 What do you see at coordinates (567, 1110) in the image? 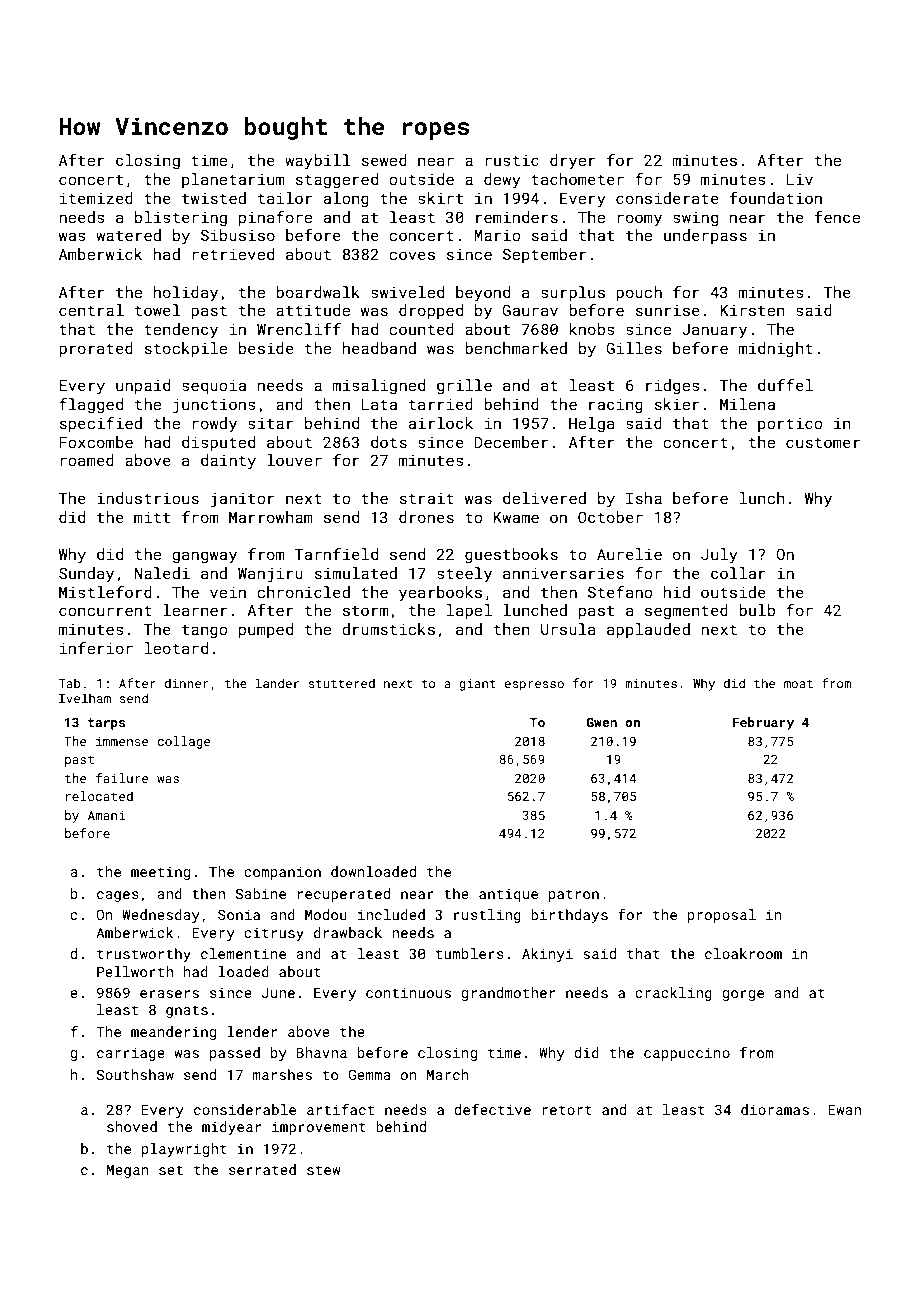
I see `retort` at bounding box center [567, 1110].
